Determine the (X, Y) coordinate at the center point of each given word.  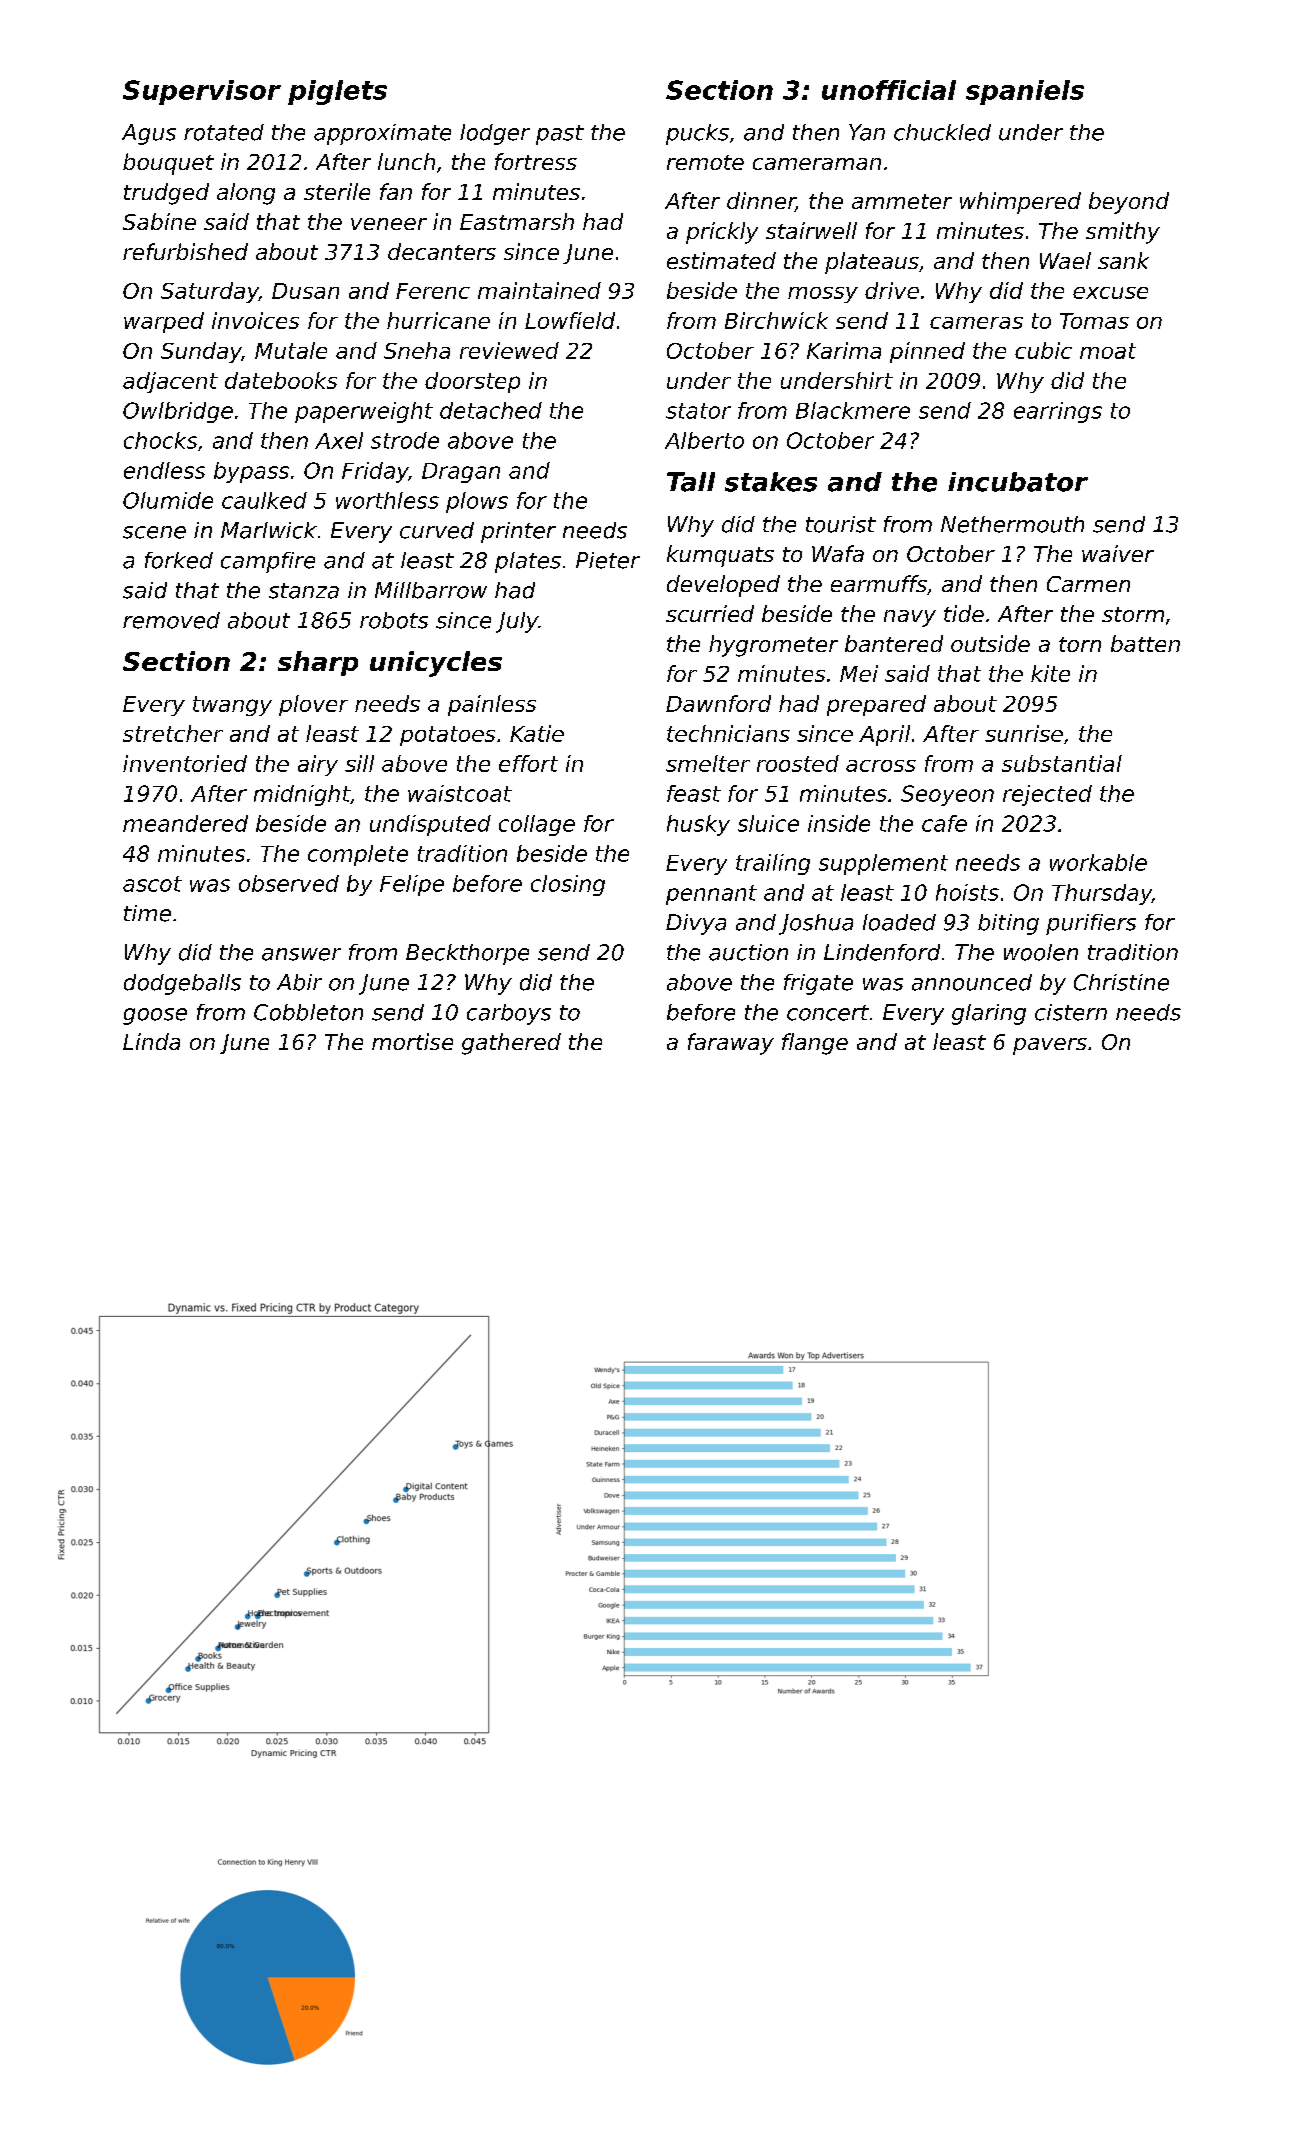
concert (828, 1013)
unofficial (889, 90)
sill (359, 763)
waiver (1118, 553)
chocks (160, 440)
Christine (1121, 982)
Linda (151, 1041)
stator (698, 411)
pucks (697, 134)
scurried (710, 613)
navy (910, 618)
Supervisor (202, 92)
